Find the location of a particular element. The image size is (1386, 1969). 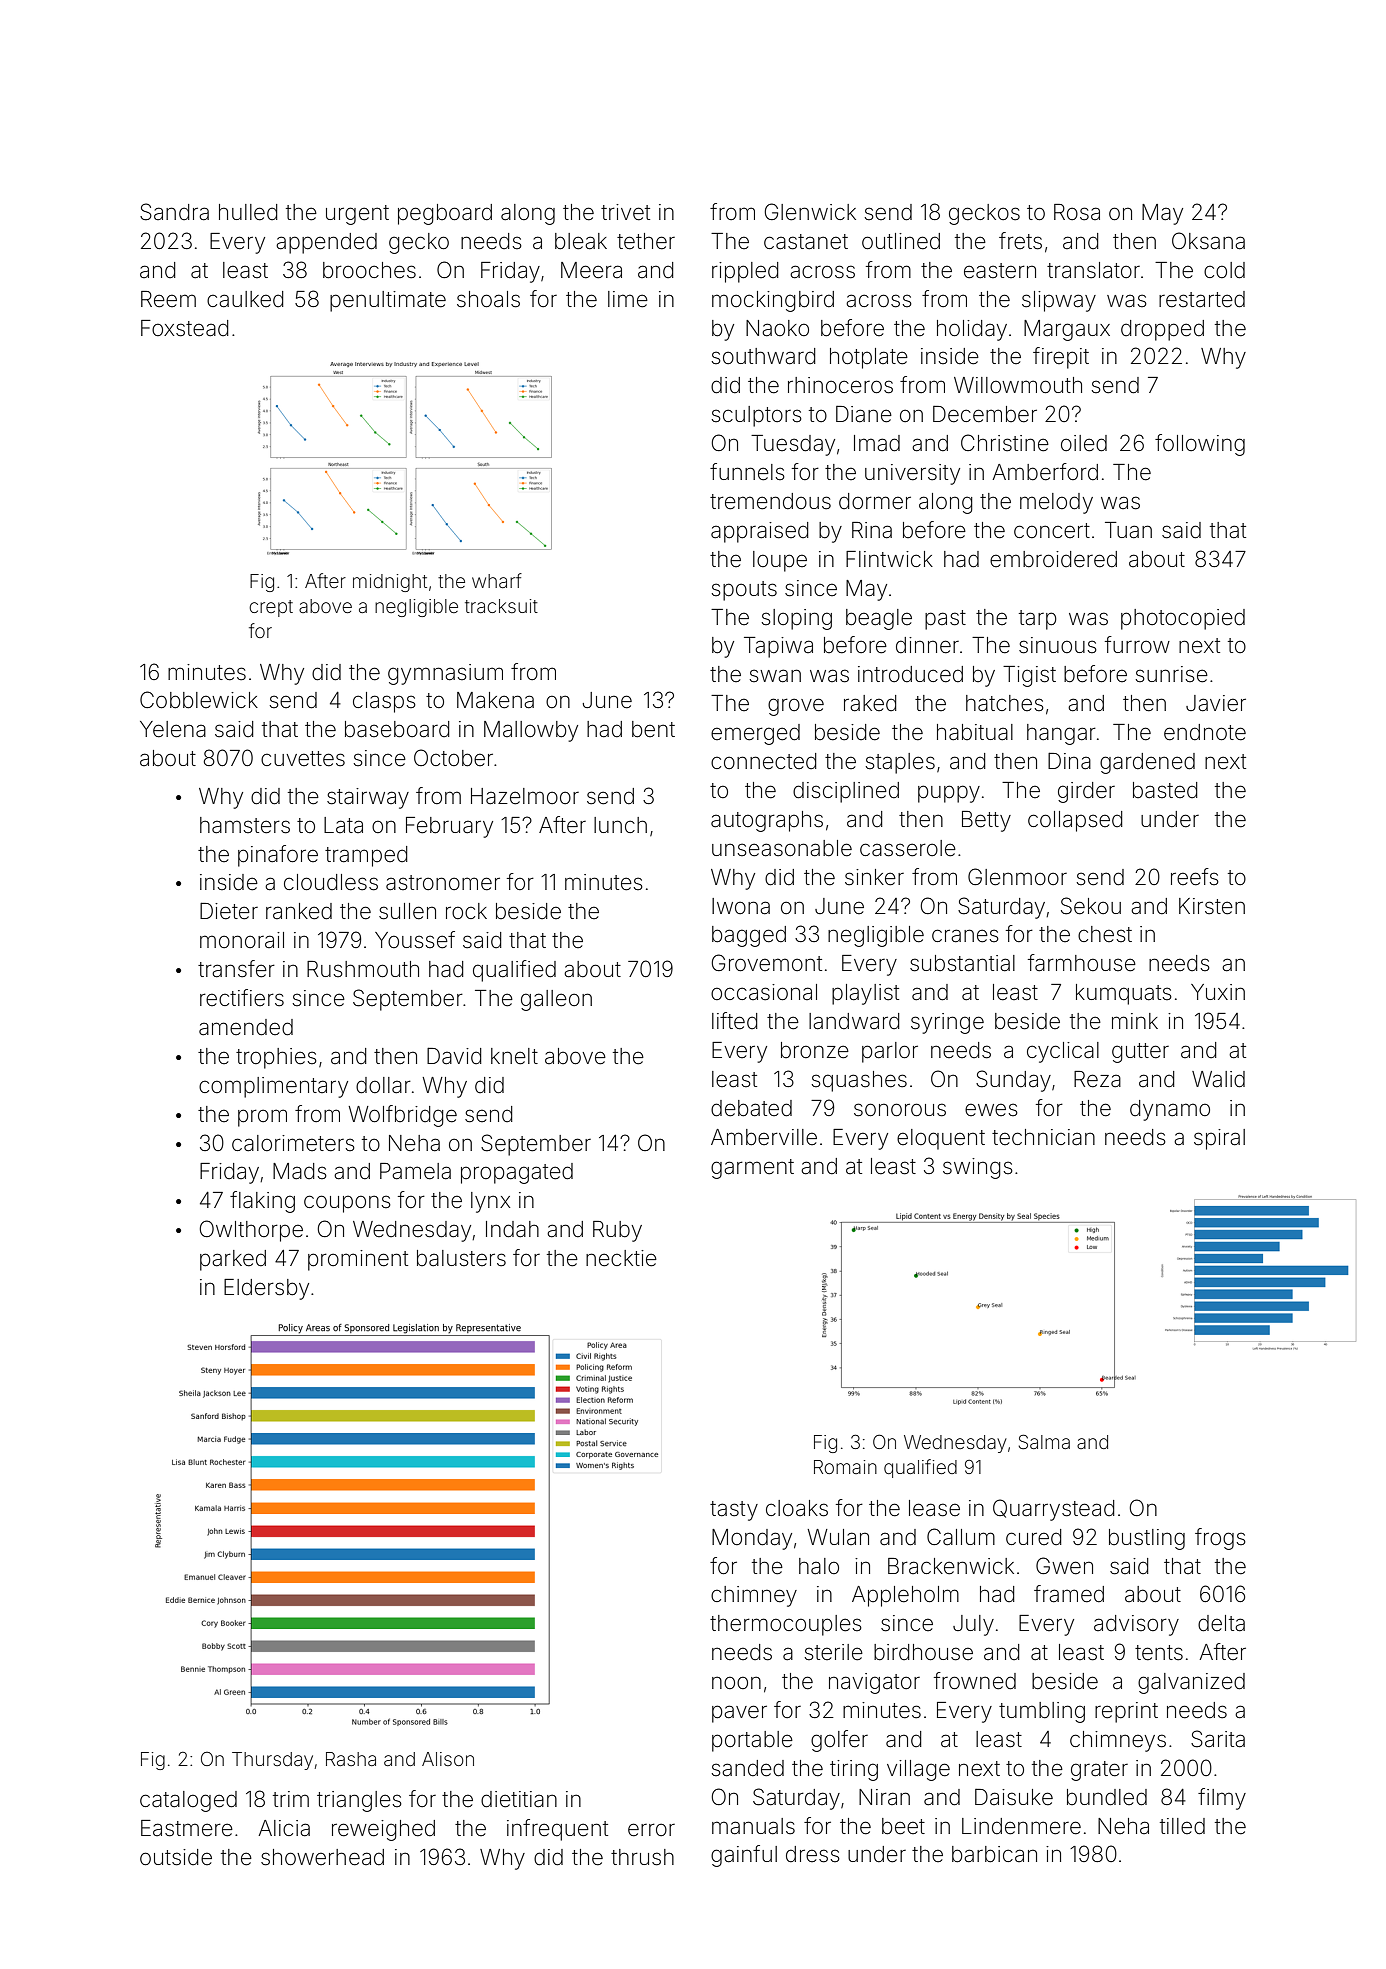

pinafore is located at coordinates (278, 856).
